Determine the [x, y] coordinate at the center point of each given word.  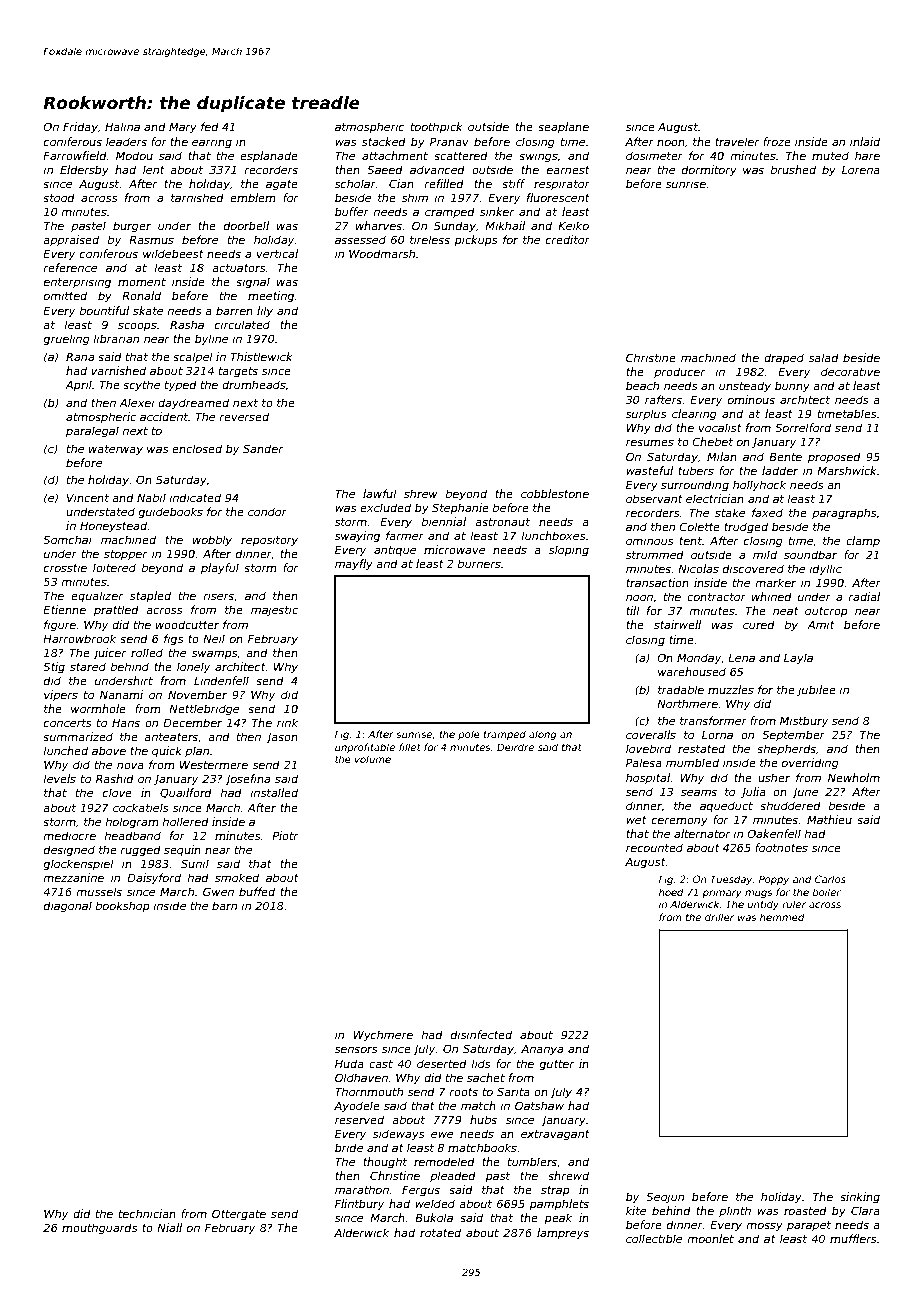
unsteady [745, 387]
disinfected [481, 1034]
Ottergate [239, 1215]
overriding [810, 764]
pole [469, 735]
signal [253, 283]
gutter [557, 1065]
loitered [114, 567]
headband [132, 835]
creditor [568, 239]
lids [481, 1063]
